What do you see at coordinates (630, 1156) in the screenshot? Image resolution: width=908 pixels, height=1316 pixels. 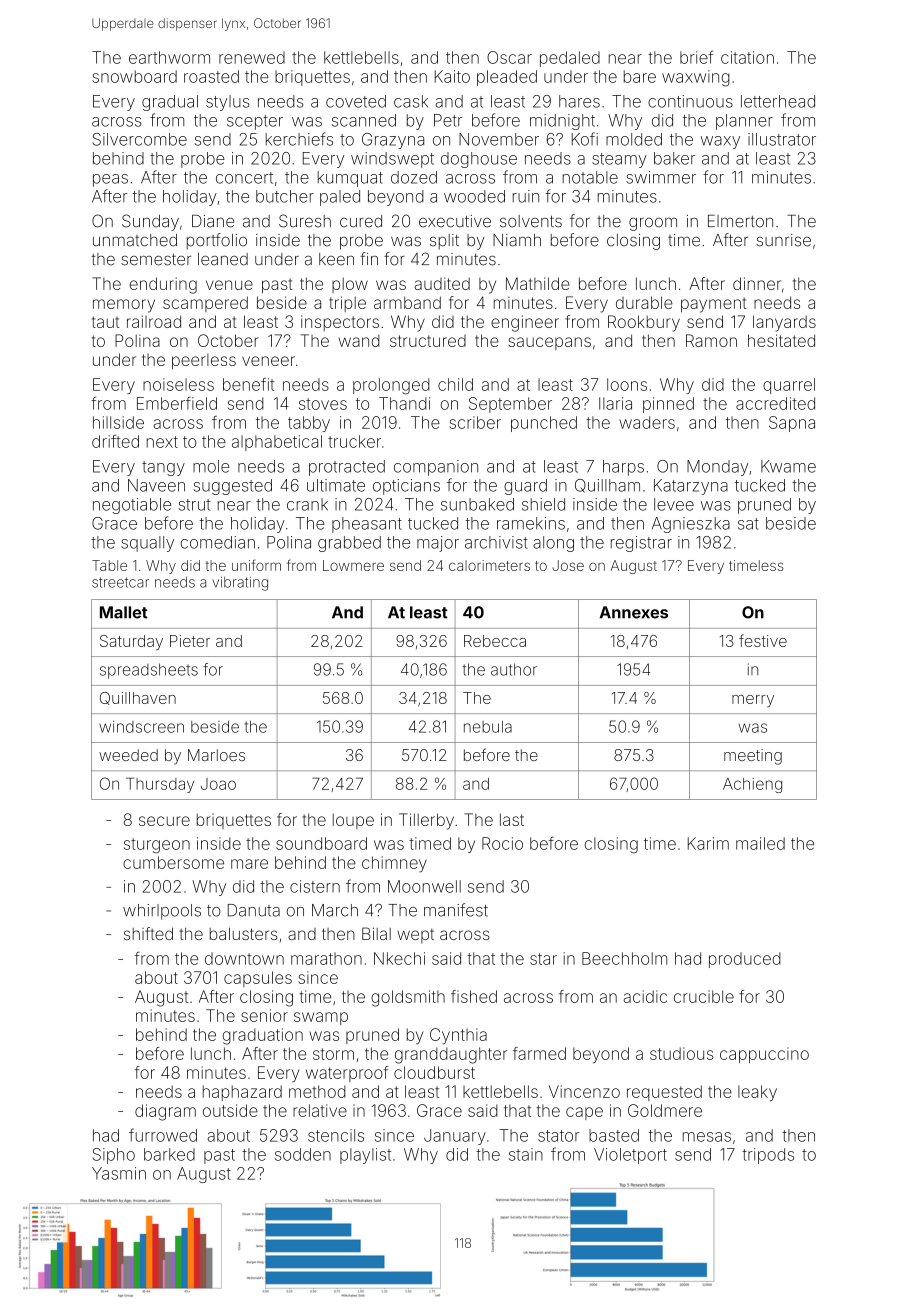 I see `Violetport` at bounding box center [630, 1156].
